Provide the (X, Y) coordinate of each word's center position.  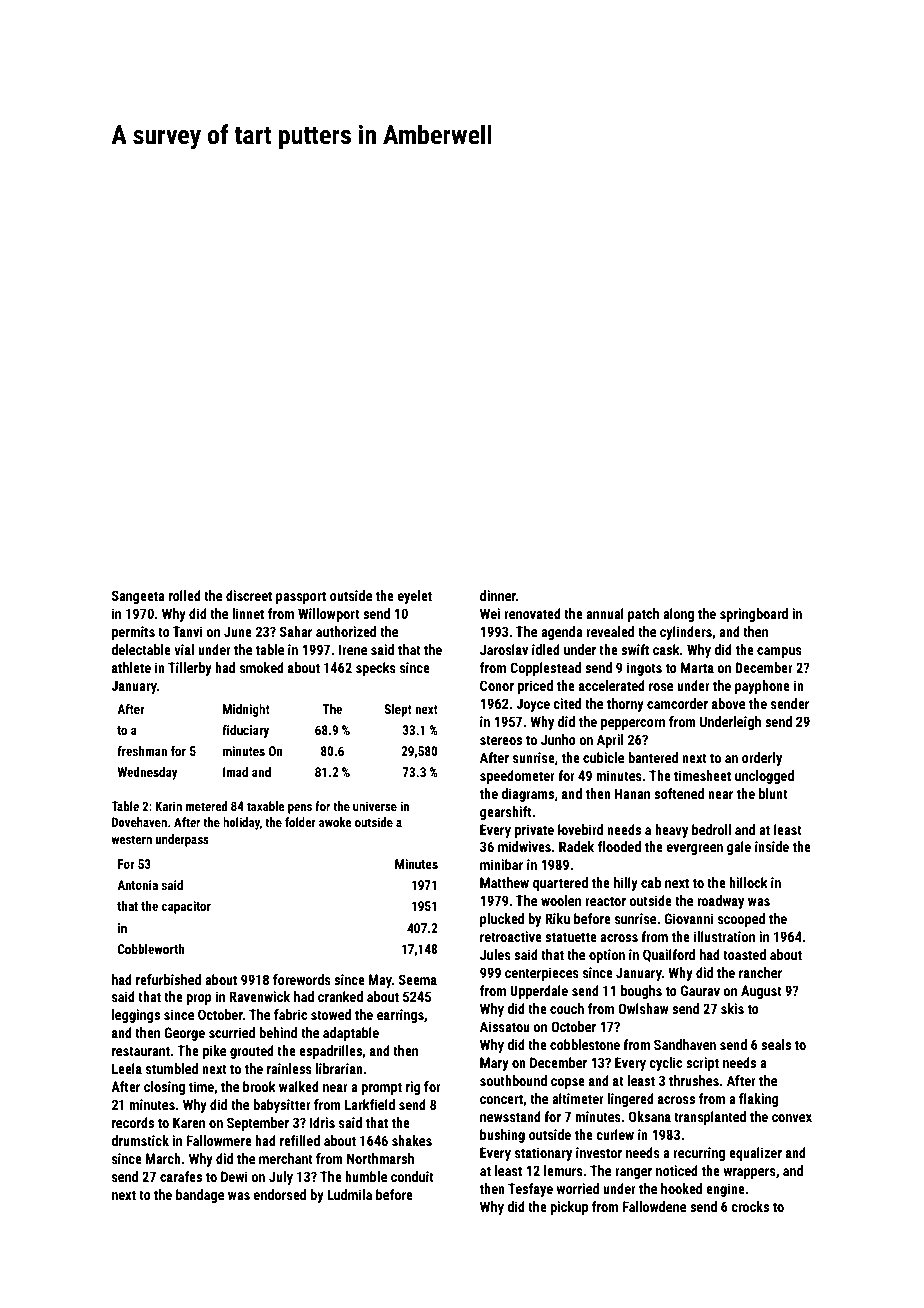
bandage (200, 1196)
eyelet (415, 597)
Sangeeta (138, 597)
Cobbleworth (151, 949)
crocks (750, 1206)
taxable (266, 806)
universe (375, 806)
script (702, 1064)
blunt (773, 793)
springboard (754, 615)
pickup (569, 1208)
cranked (340, 996)
